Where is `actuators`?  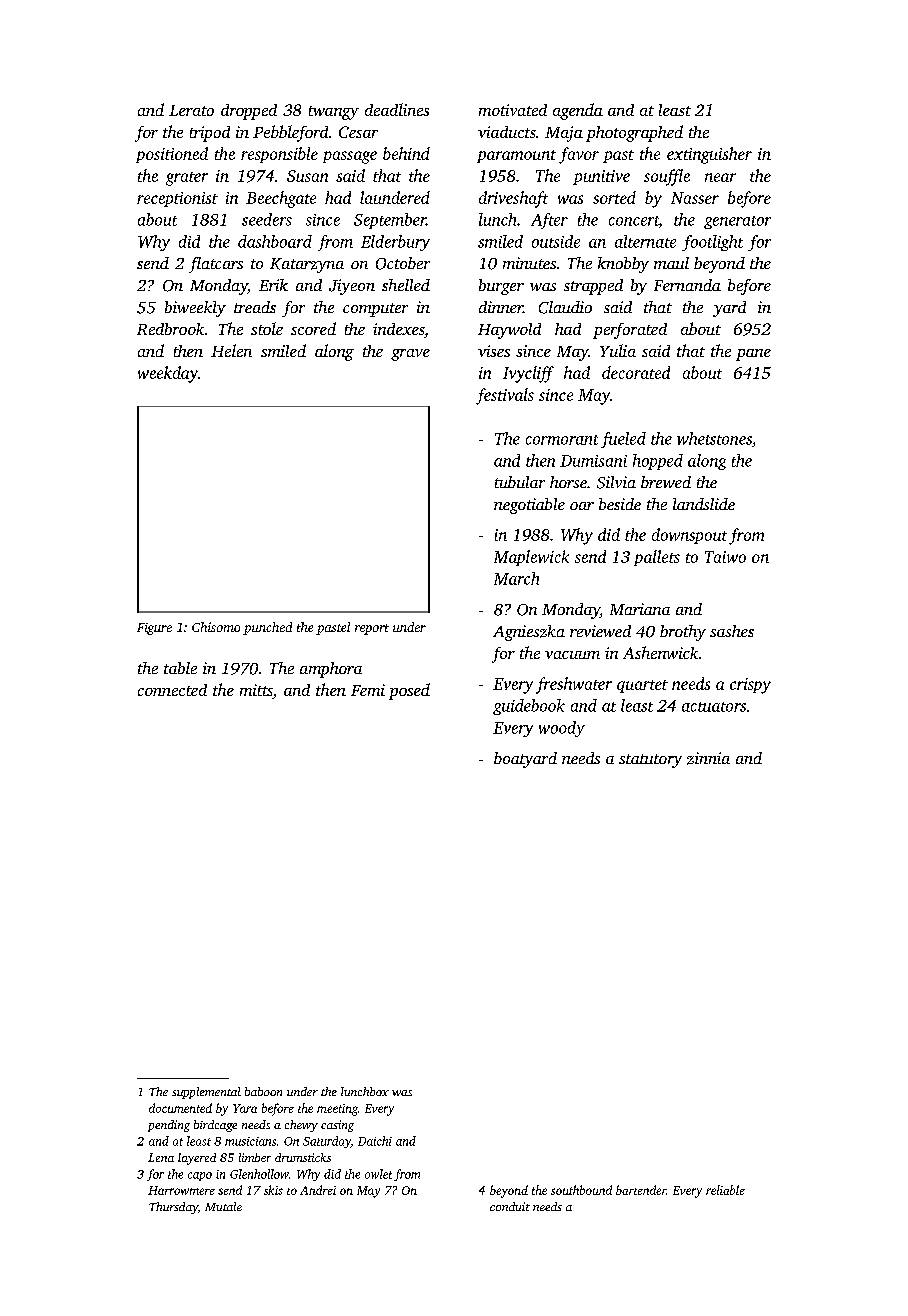
actuators is located at coordinates (714, 707).
